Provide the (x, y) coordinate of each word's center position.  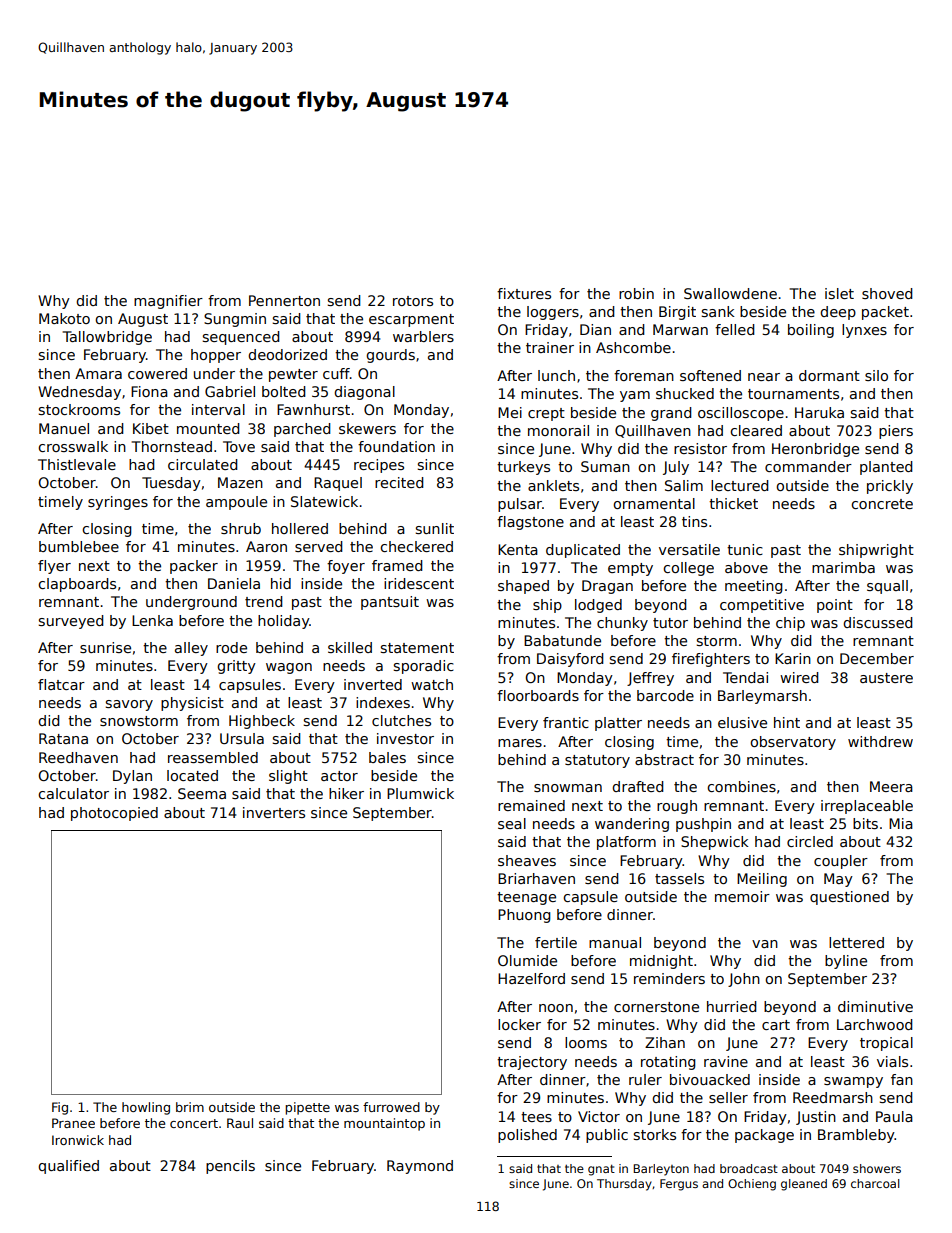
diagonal (364, 393)
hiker (346, 793)
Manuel (64, 428)
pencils (230, 1167)
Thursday (624, 1185)
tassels (679, 878)
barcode (665, 695)
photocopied (114, 814)
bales (387, 757)
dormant (829, 375)
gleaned (804, 1185)
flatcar (61, 684)
